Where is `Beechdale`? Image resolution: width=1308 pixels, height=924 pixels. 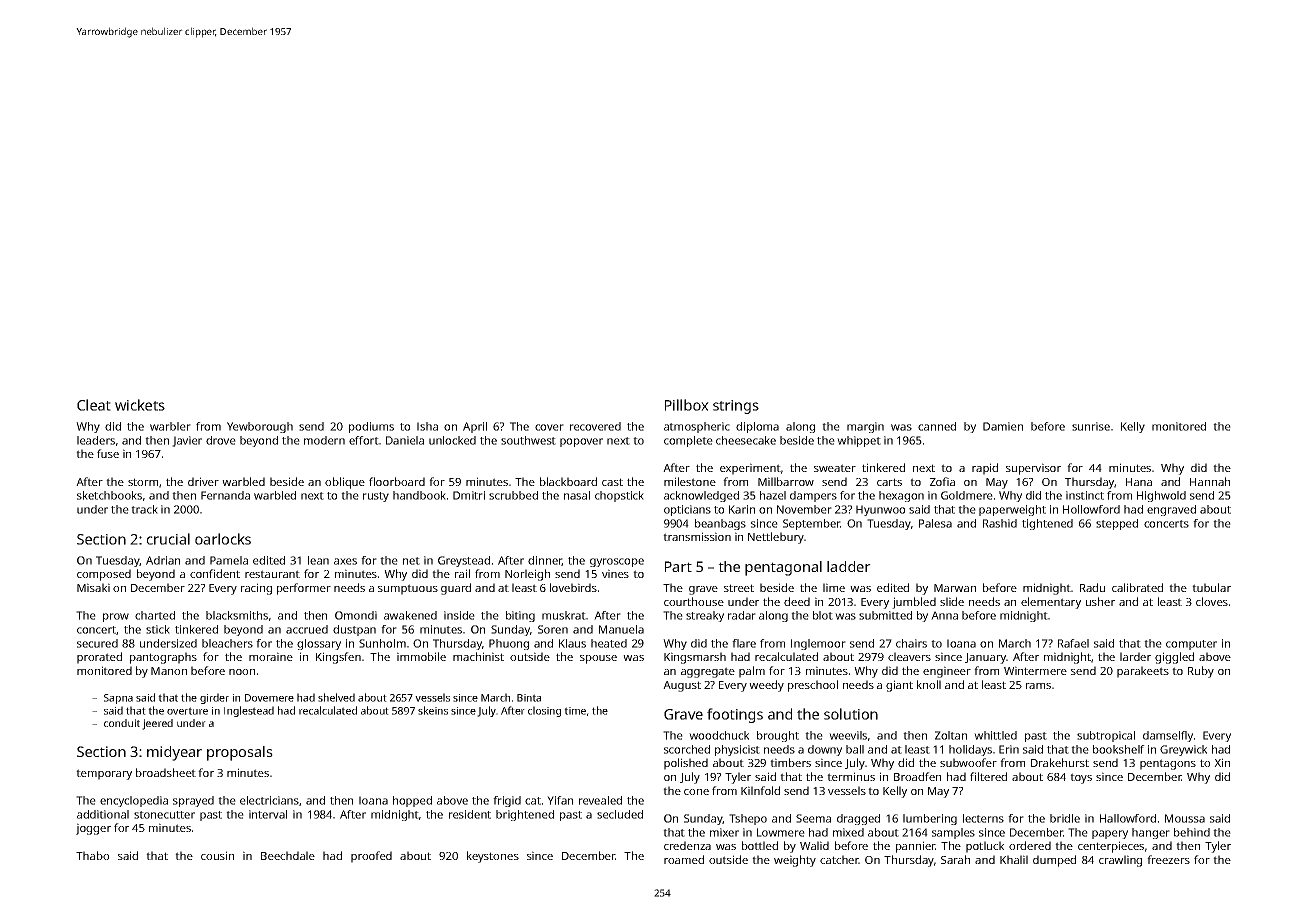 Beechdale is located at coordinates (288, 855).
